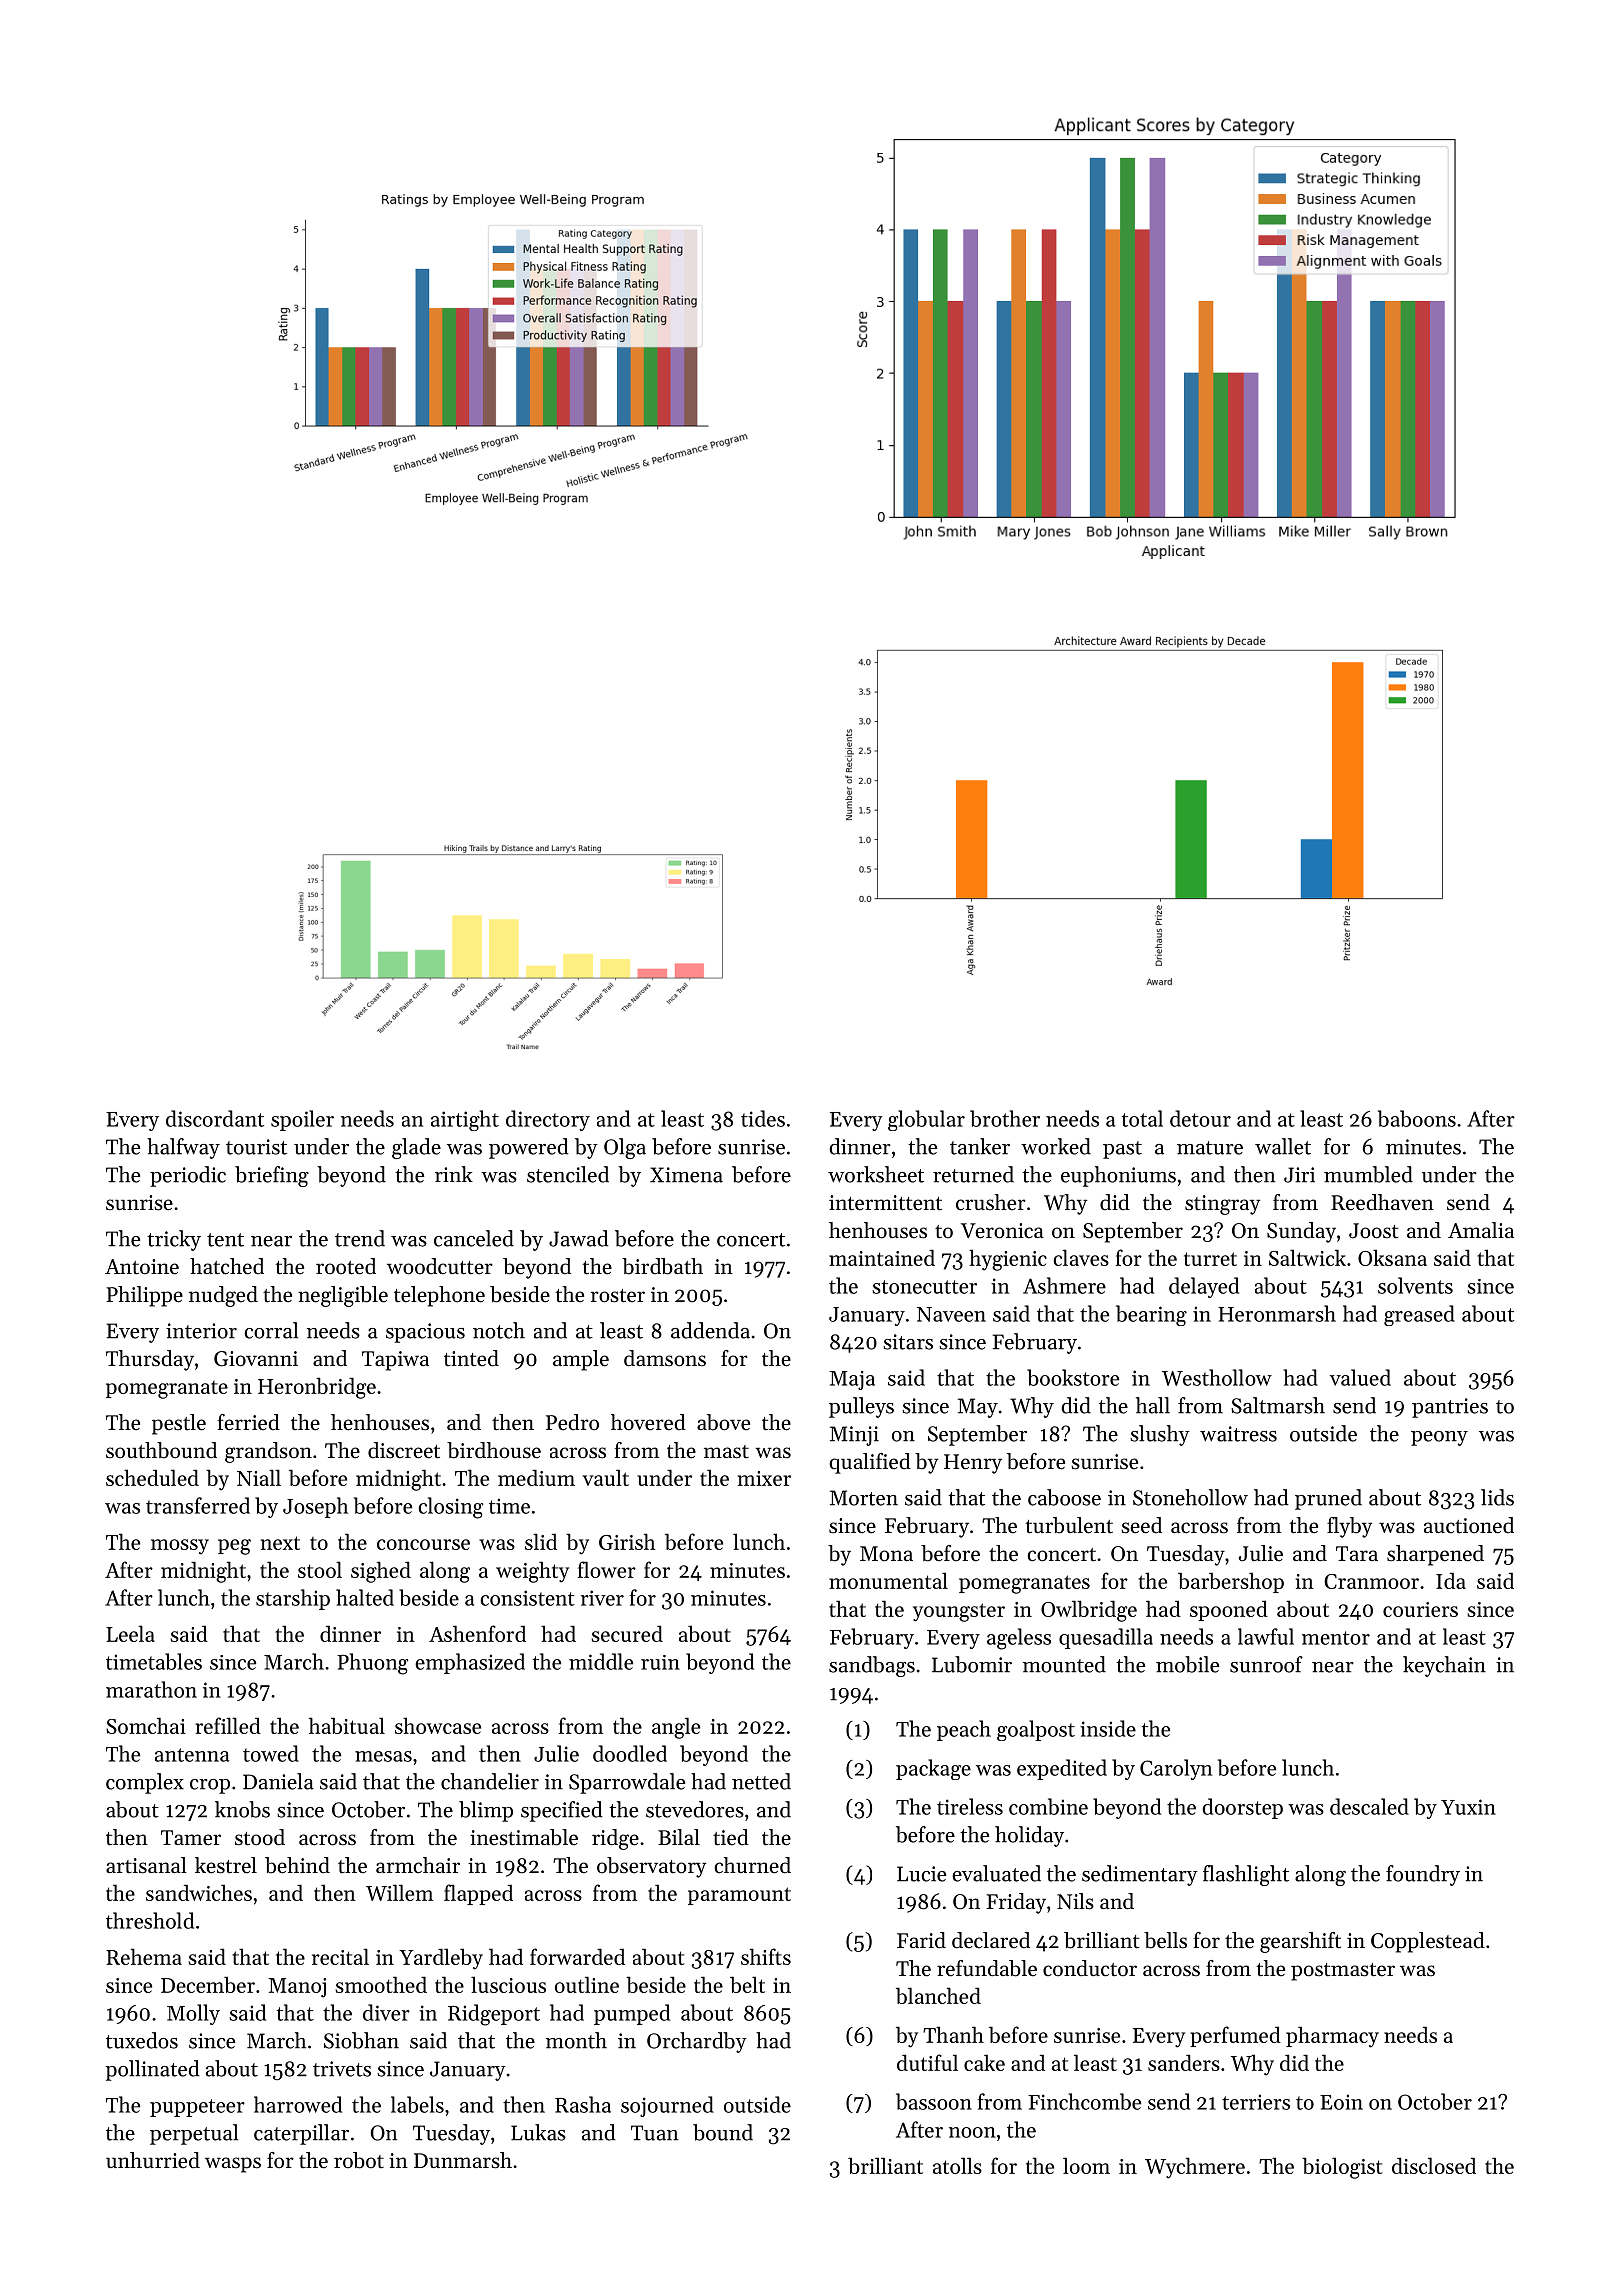 Image resolution: width=1620 pixels, height=2292 pixels. I want to click on returned, so click(973, 1174).
